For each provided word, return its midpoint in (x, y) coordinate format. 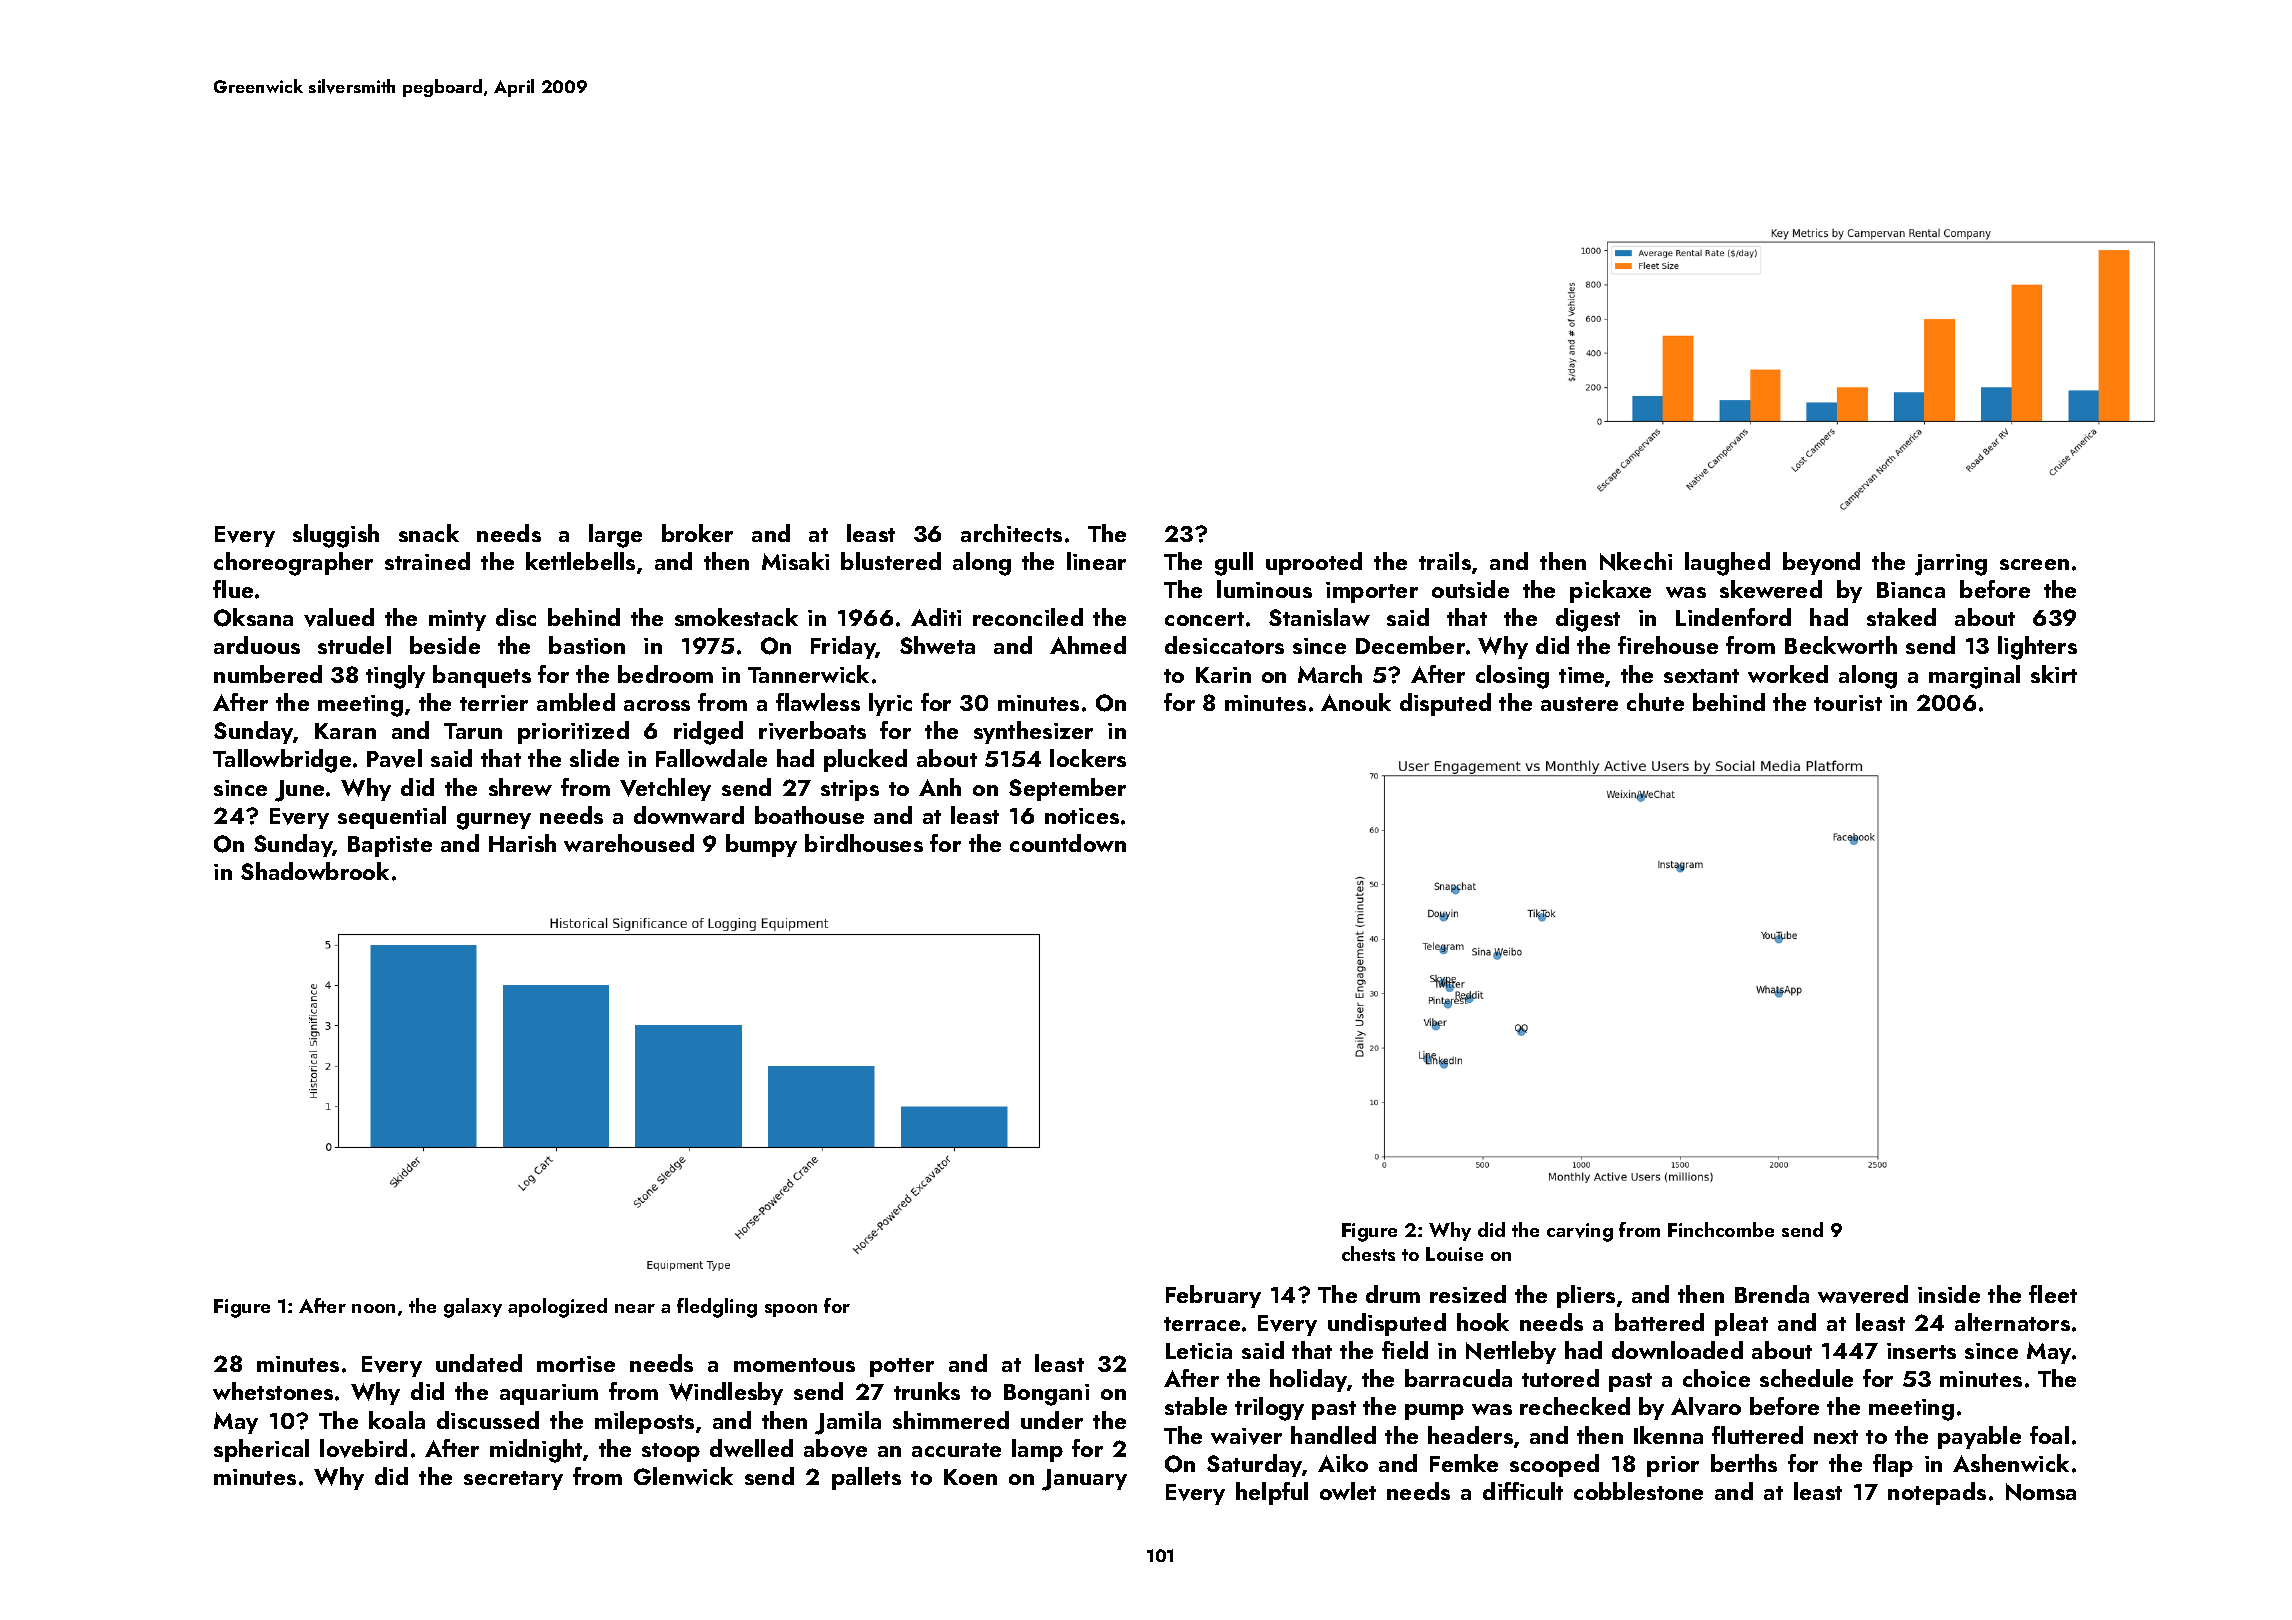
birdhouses (864, 843)
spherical (261, 1450)
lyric (890, 704)
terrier (494, 703)
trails (1445, 561)
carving (1580, 1232)
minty (457, 620)
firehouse (1668, 645)
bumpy (761, 845)
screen (2034, 564)
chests (1368, 1253)
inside (1949, 1294)
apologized (557, 1308)
